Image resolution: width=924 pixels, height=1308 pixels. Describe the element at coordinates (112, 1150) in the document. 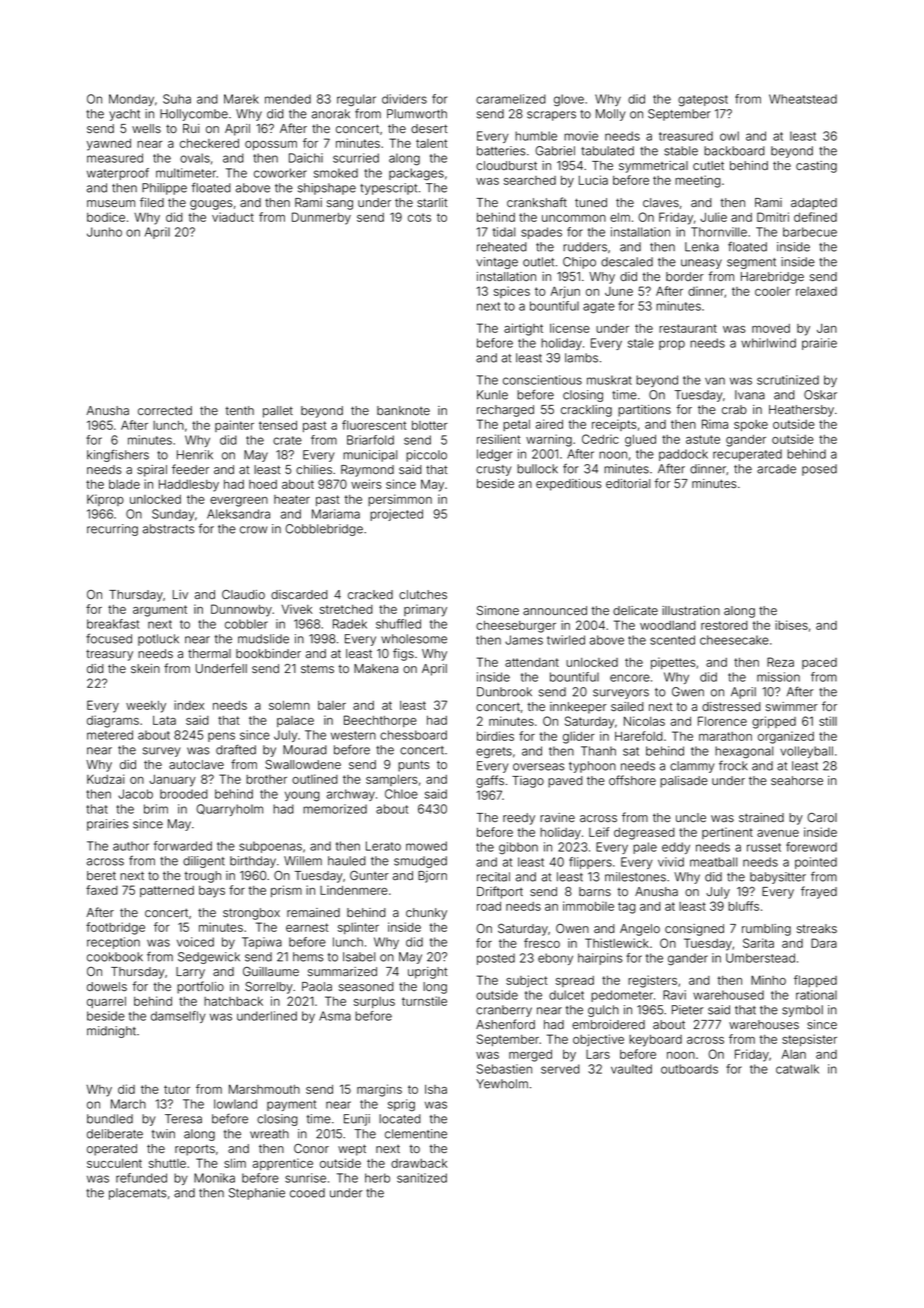

I see `operated` at that location.
